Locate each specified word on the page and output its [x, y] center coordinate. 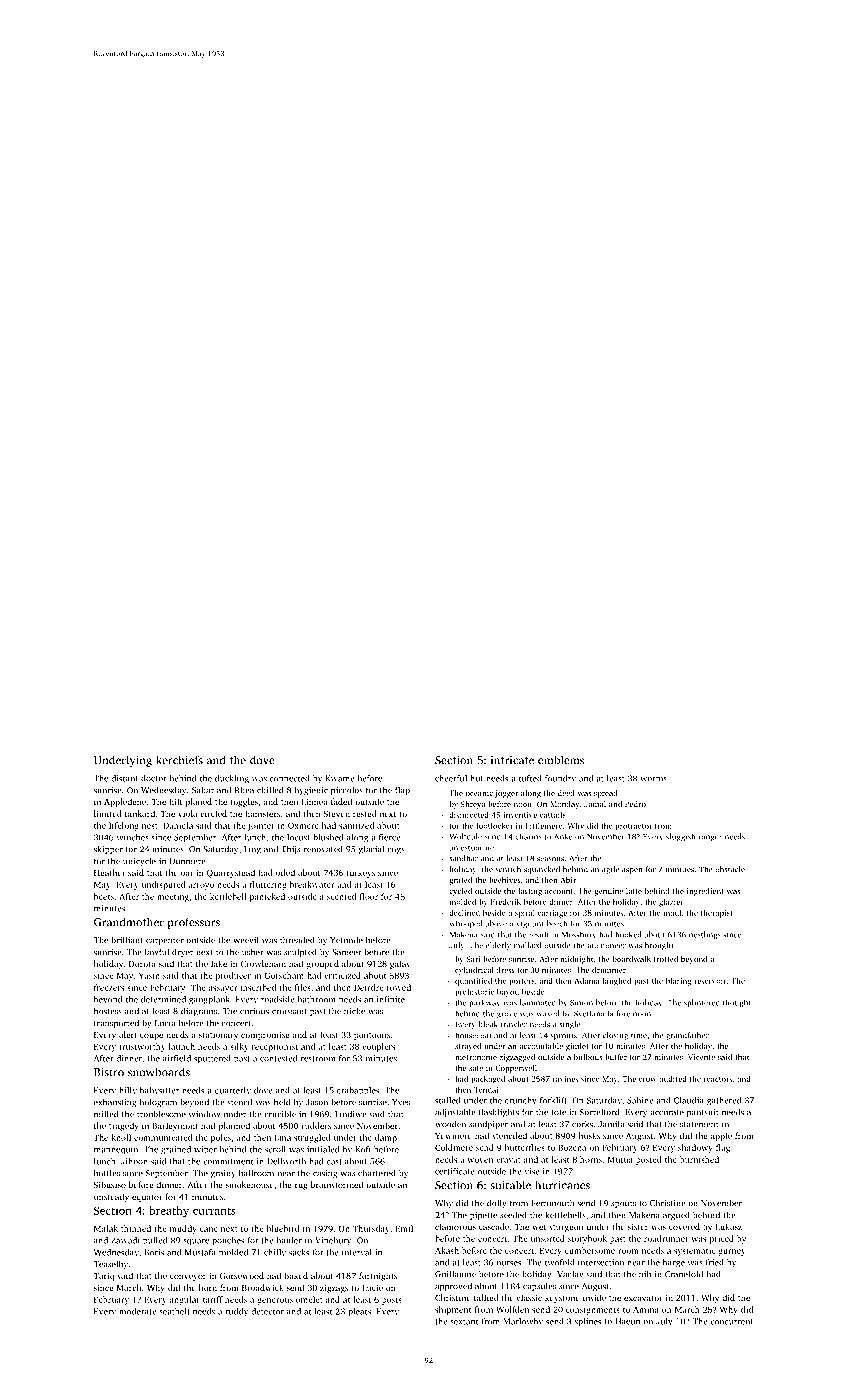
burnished [699, 1159]
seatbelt [174, 1311]
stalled [447, 1100]
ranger [710, 838]
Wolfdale [465, 836]
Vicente [701, 1057]
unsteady [111, 1197]
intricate [512, 760]
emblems [561, 760]
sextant [464, 1322]
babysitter [159, 1091]
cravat [508, 1160]
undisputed [163, 885]
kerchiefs [179, 760]
